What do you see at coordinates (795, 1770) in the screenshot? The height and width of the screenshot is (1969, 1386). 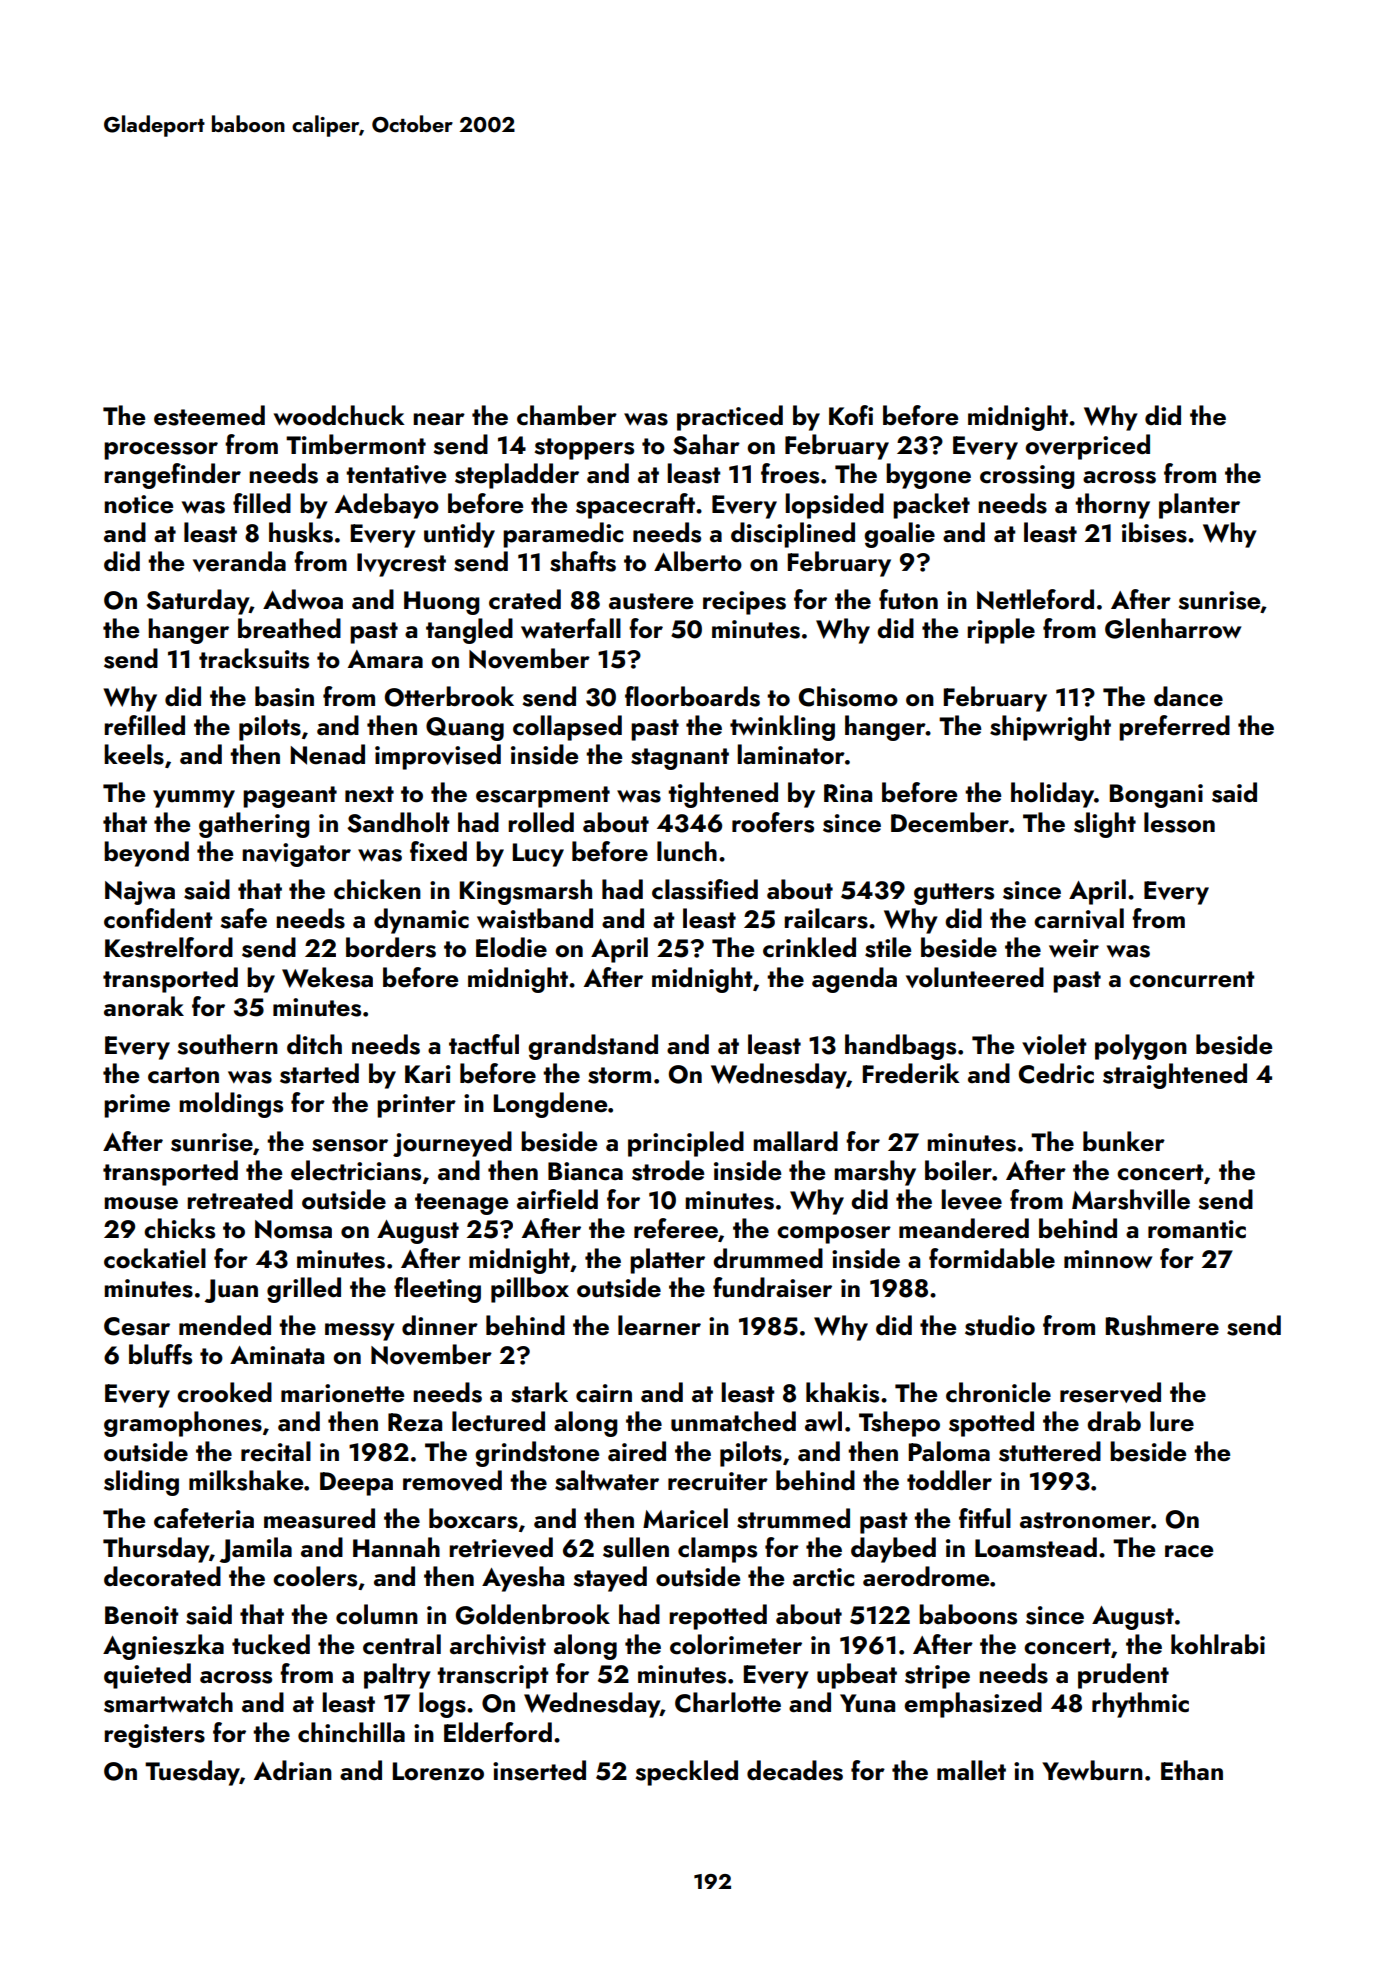 I see `decades` at bounding box center [795, 1770].
